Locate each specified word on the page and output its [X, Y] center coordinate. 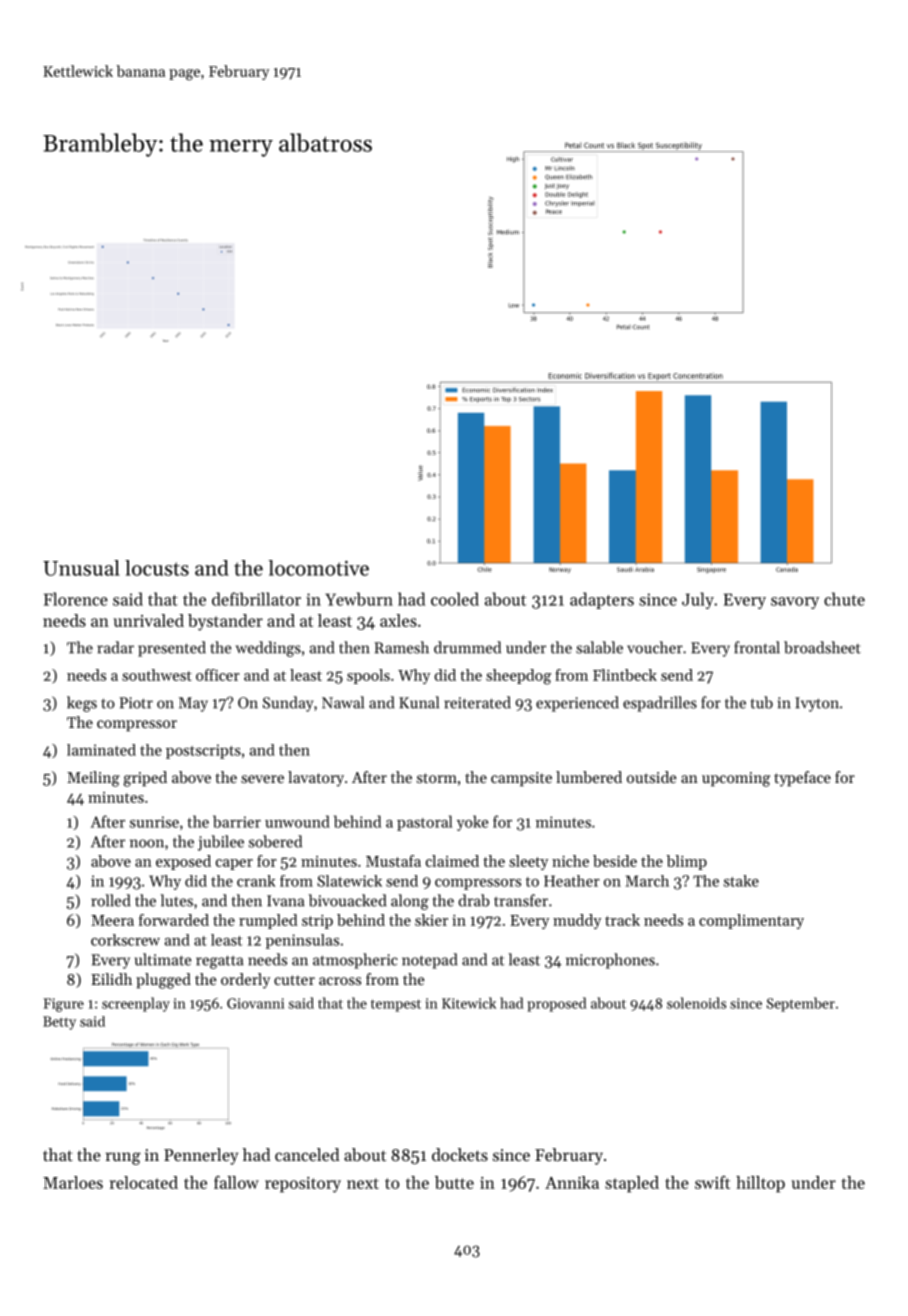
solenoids [696, 1003]
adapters [602, 600]
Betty [59, 1023]
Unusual [81, 568]
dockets [460, 1154]
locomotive [318, 568]
